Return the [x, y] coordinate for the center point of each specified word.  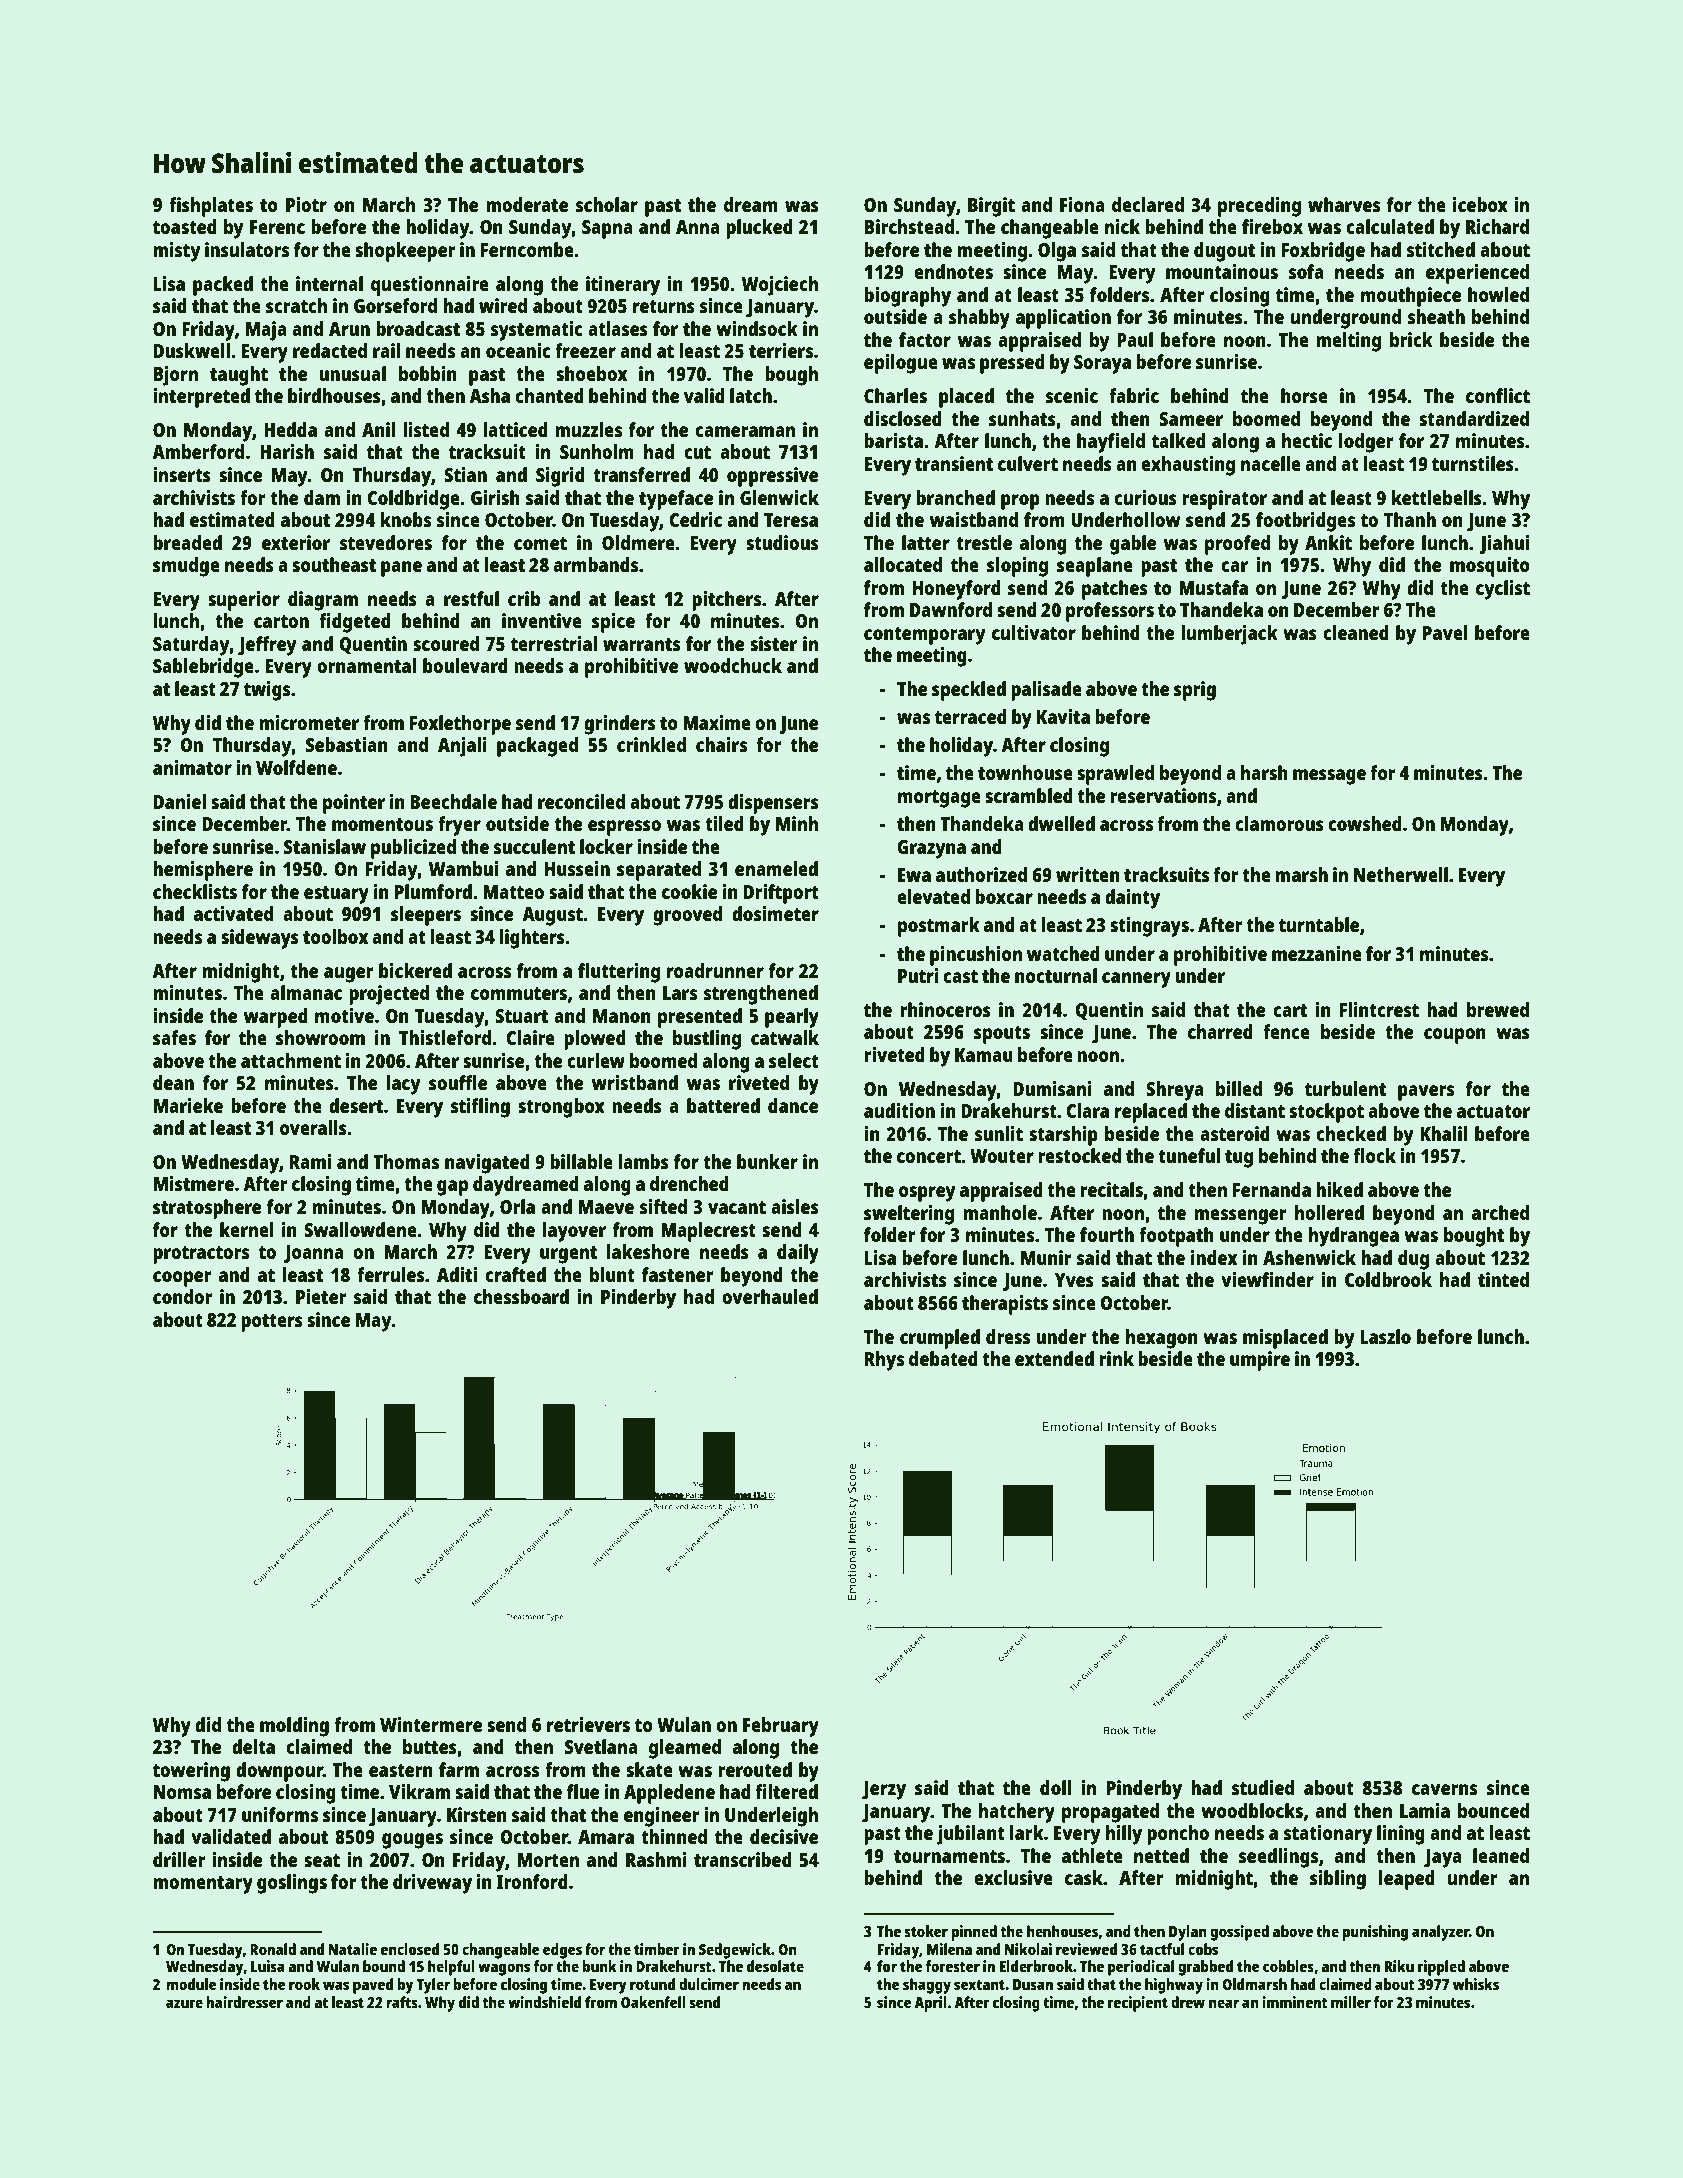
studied [1263, 1787]
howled [1498, 294]
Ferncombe [527, 249]
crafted [515, 1274]
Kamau [984, 1055]
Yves [1074, 1280]
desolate [775, 1966]
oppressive [772, 477]
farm [459, 1769]
